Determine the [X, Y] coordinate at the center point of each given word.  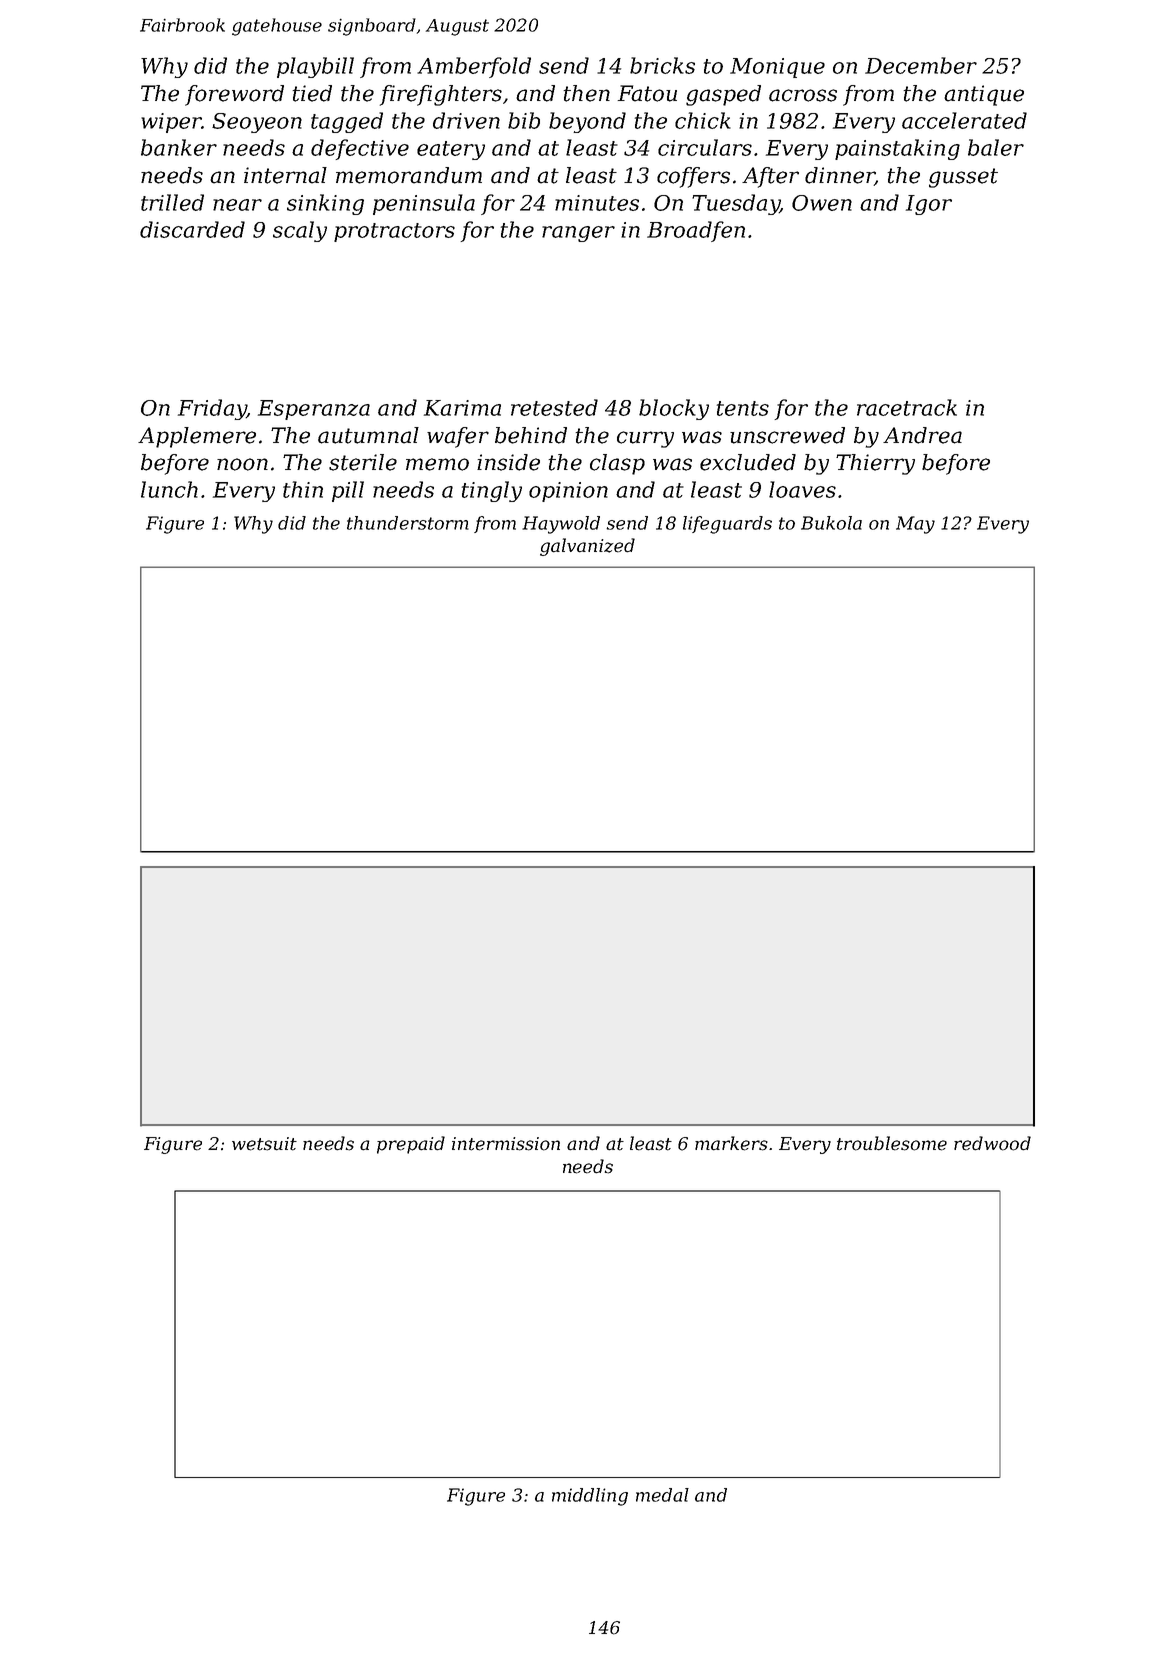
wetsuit [264, 1144]
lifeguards [727, 525]
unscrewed [787, 435]
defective [360, 149]
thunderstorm [408, 523]
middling [590, 1497]
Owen [822, 203]
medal [662, 1495]
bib [524, 120]
